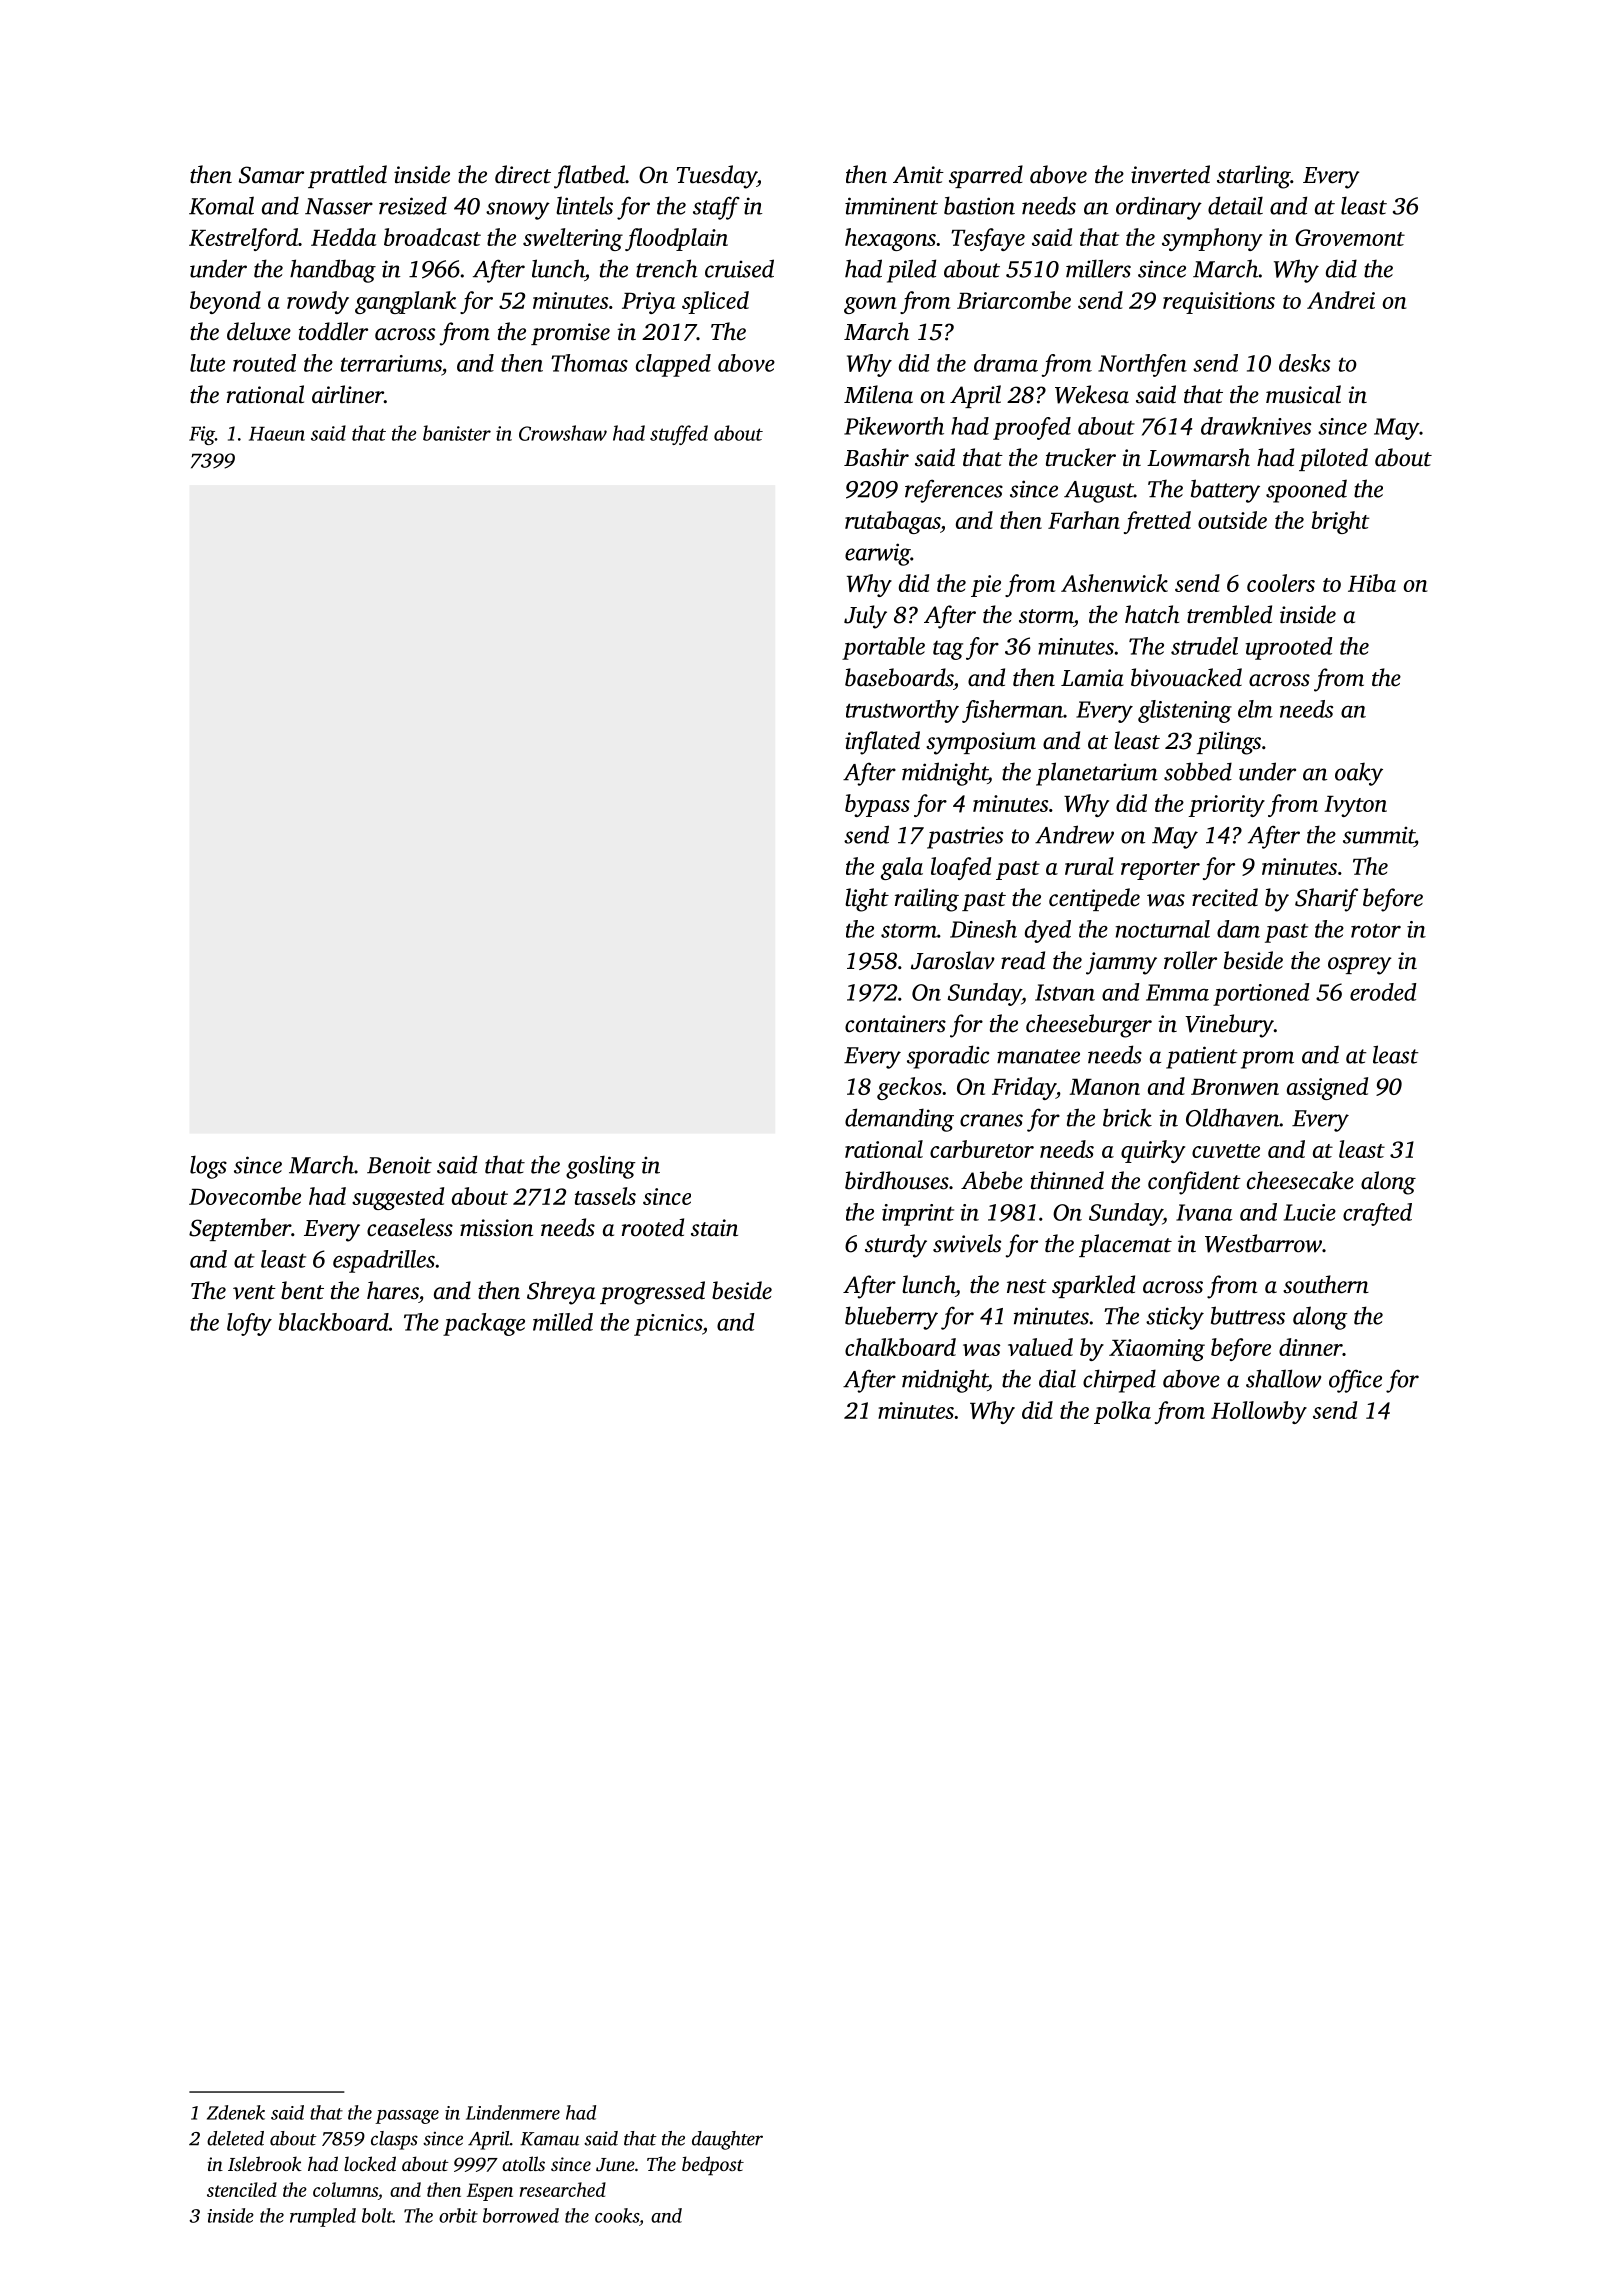 The width and height of the screenshot is (1620, 2292). What do you see at coordinates (1254, 177) in the screenshot?
I see `starling` at bounding box center [1254, 177].
